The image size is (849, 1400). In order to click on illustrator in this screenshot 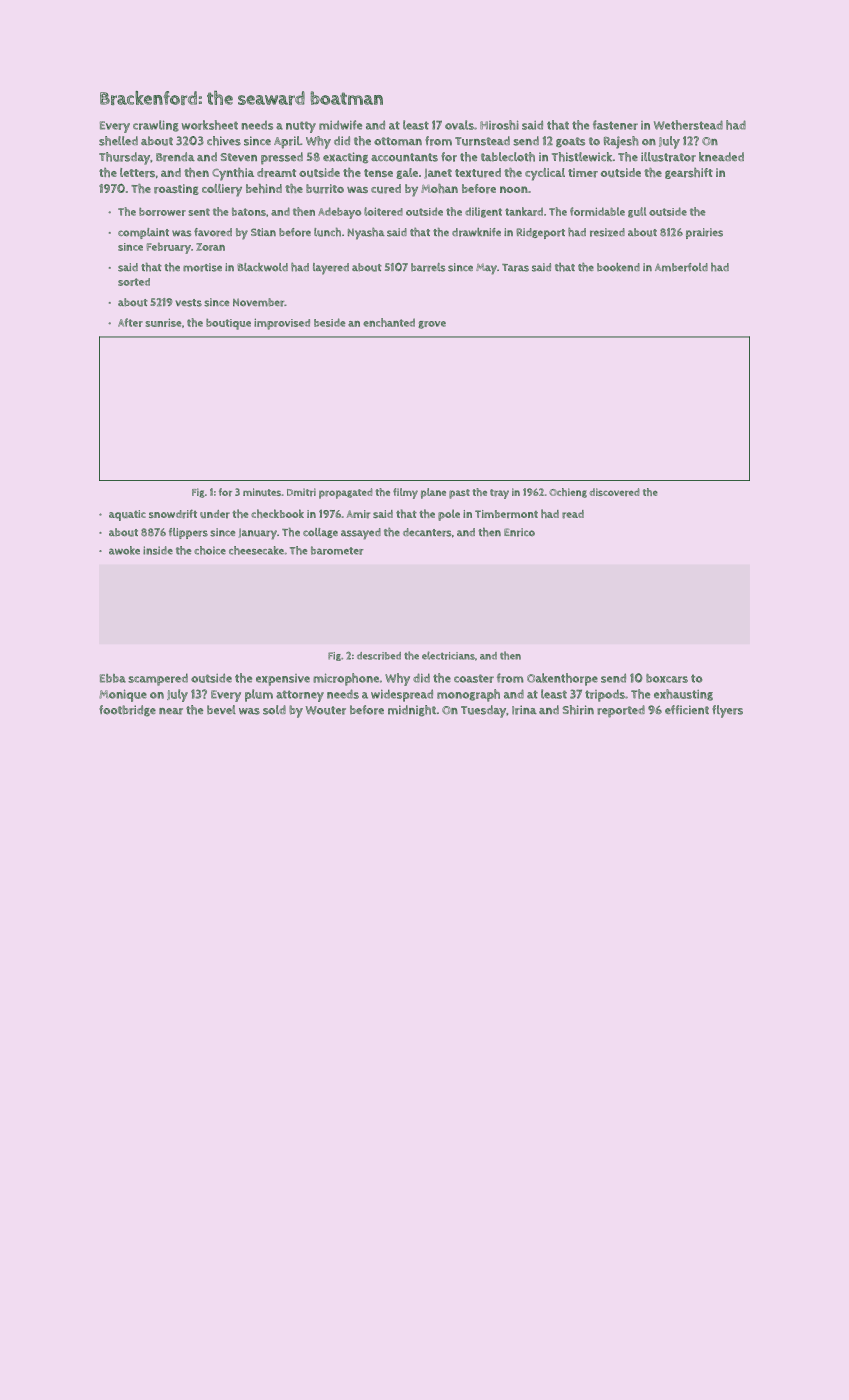, I will do `click(668, 157)`.
